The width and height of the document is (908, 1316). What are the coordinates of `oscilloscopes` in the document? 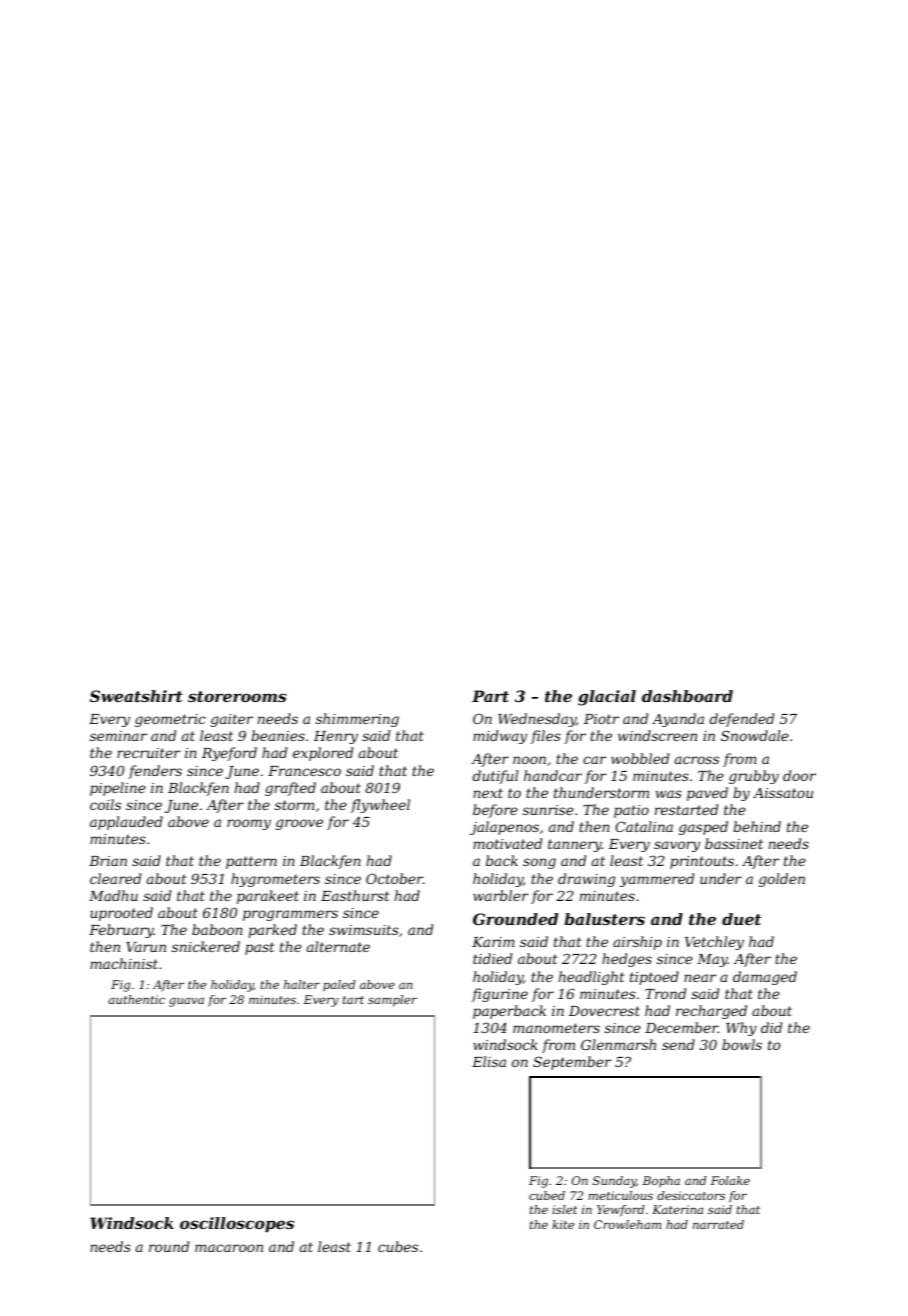 It's located at (237, 1225).
